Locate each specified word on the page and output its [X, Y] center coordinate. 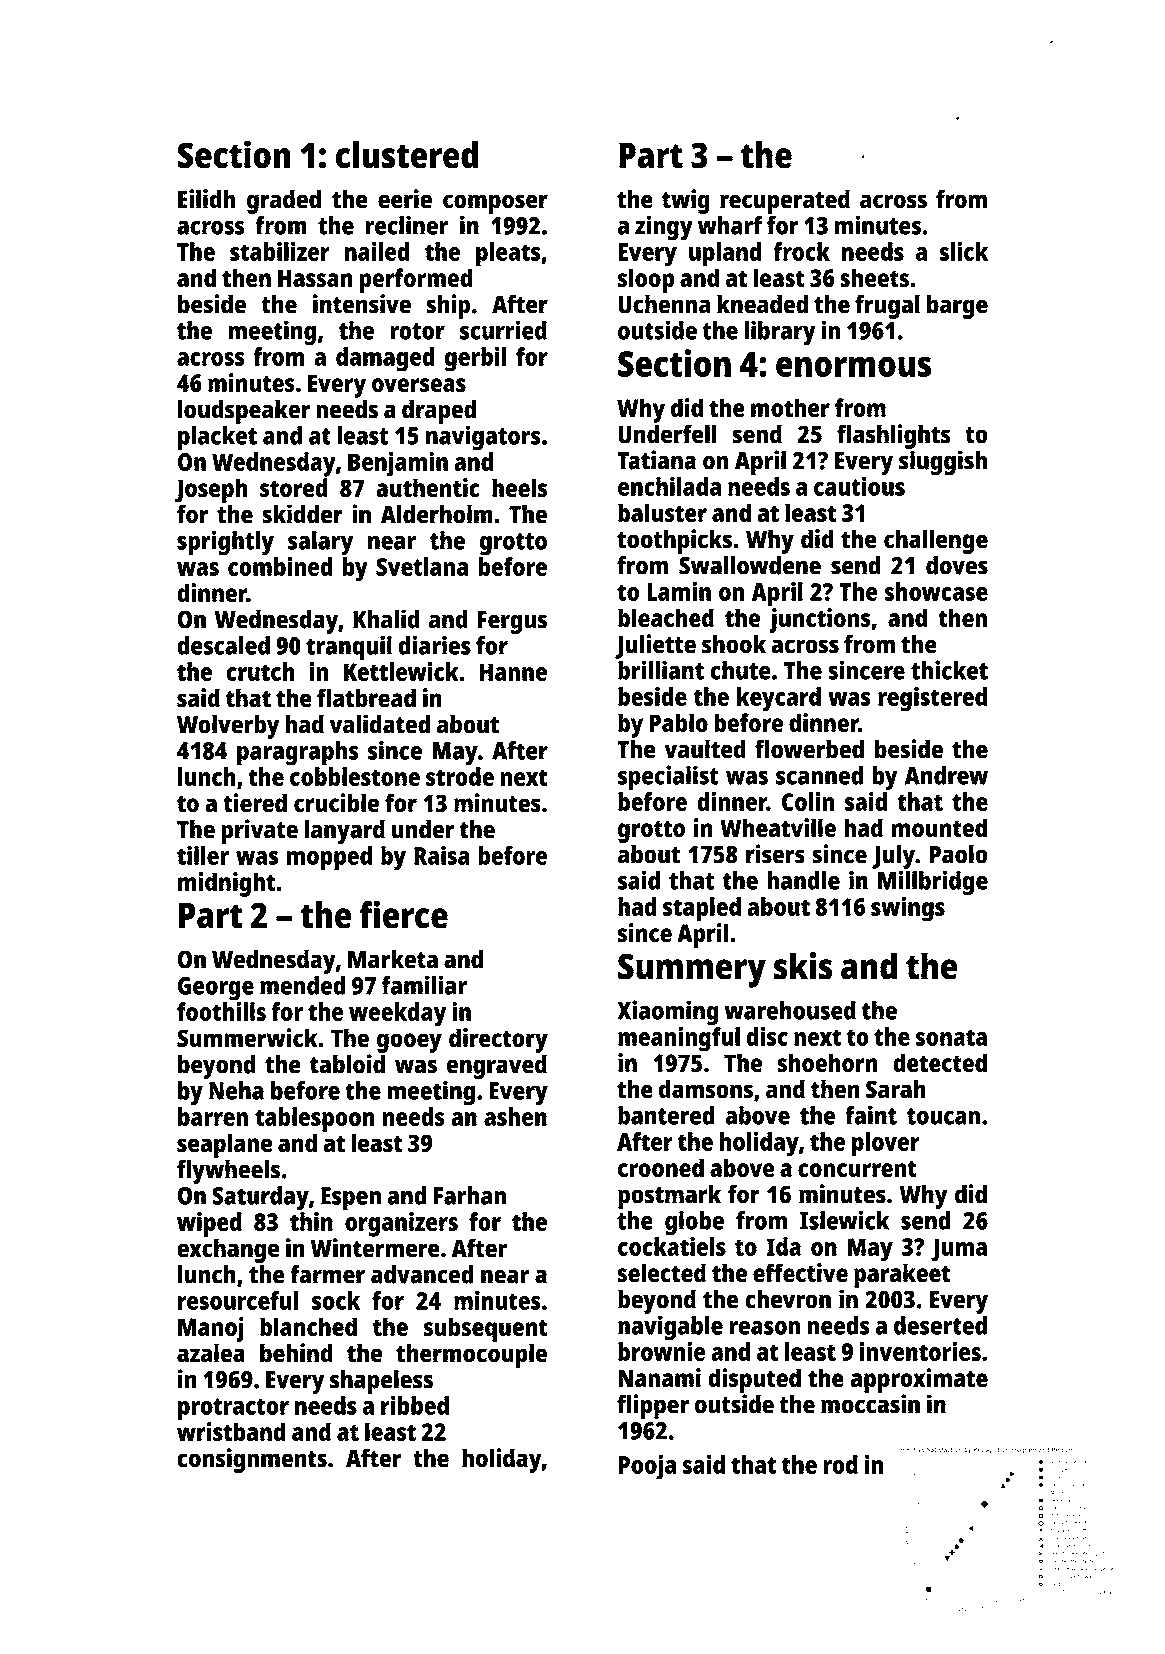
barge [957, 306]
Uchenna [664, 304]
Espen [351, 1199]
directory [498, 1040]
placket [217, 438]
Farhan [470, 1195]
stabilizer [280, 251]
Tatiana [656, 460]
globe [694, 1223]
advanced [422, 1274]
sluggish [943, 463]
